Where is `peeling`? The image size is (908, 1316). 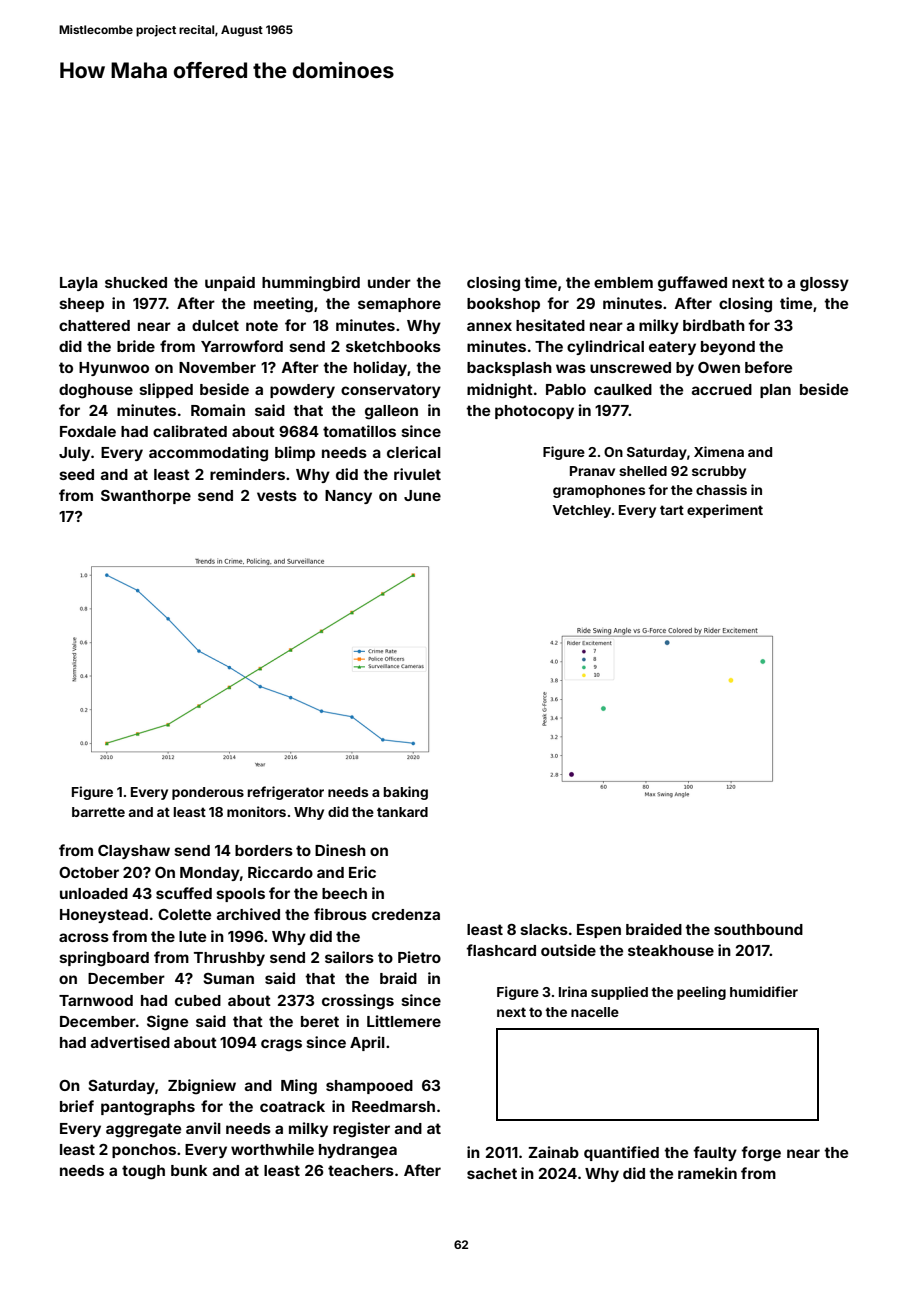
peeling is located at coordinates (701, 993).
